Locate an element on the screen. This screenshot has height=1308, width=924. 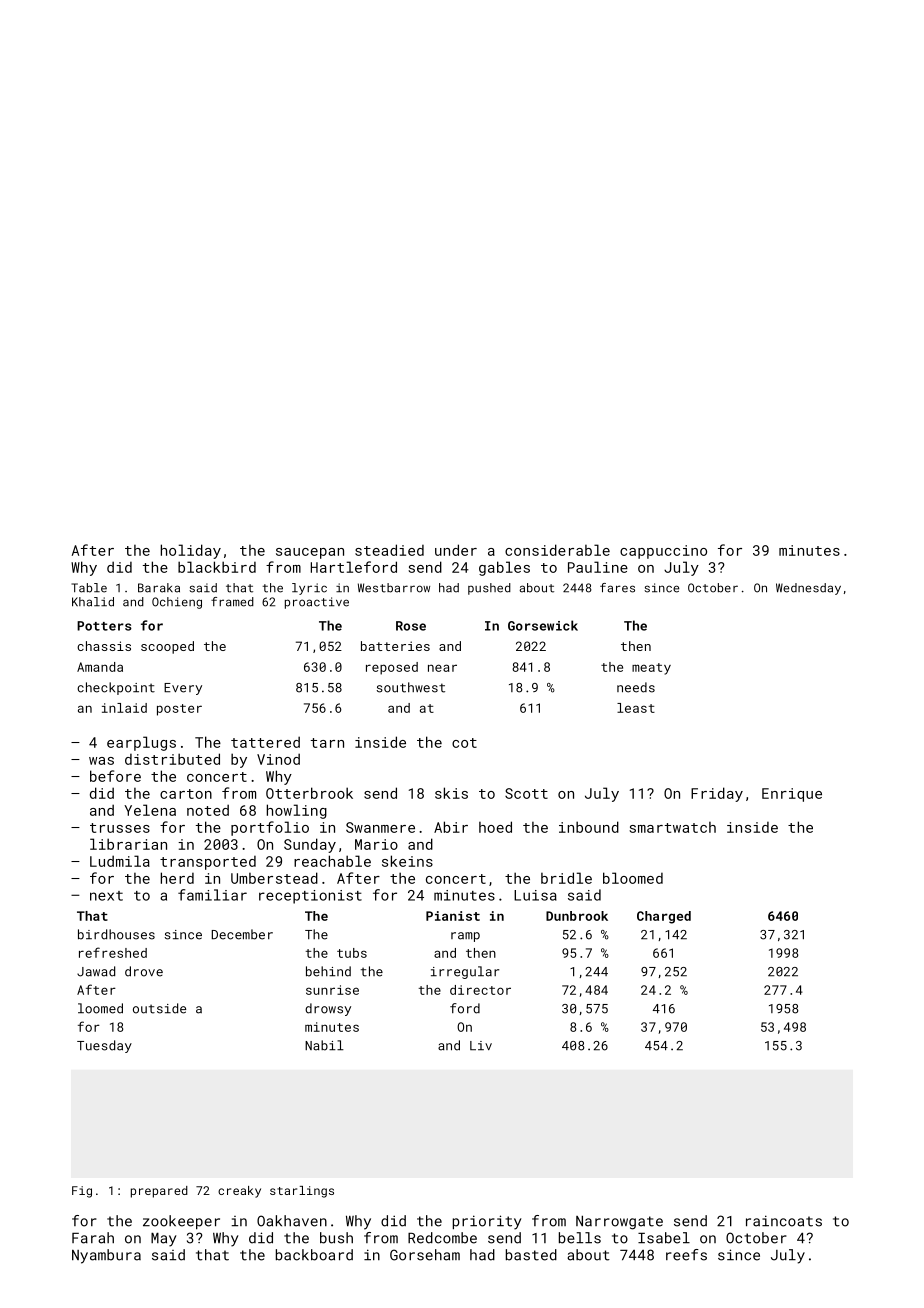
considerable is located at coordinates (557, 550).
